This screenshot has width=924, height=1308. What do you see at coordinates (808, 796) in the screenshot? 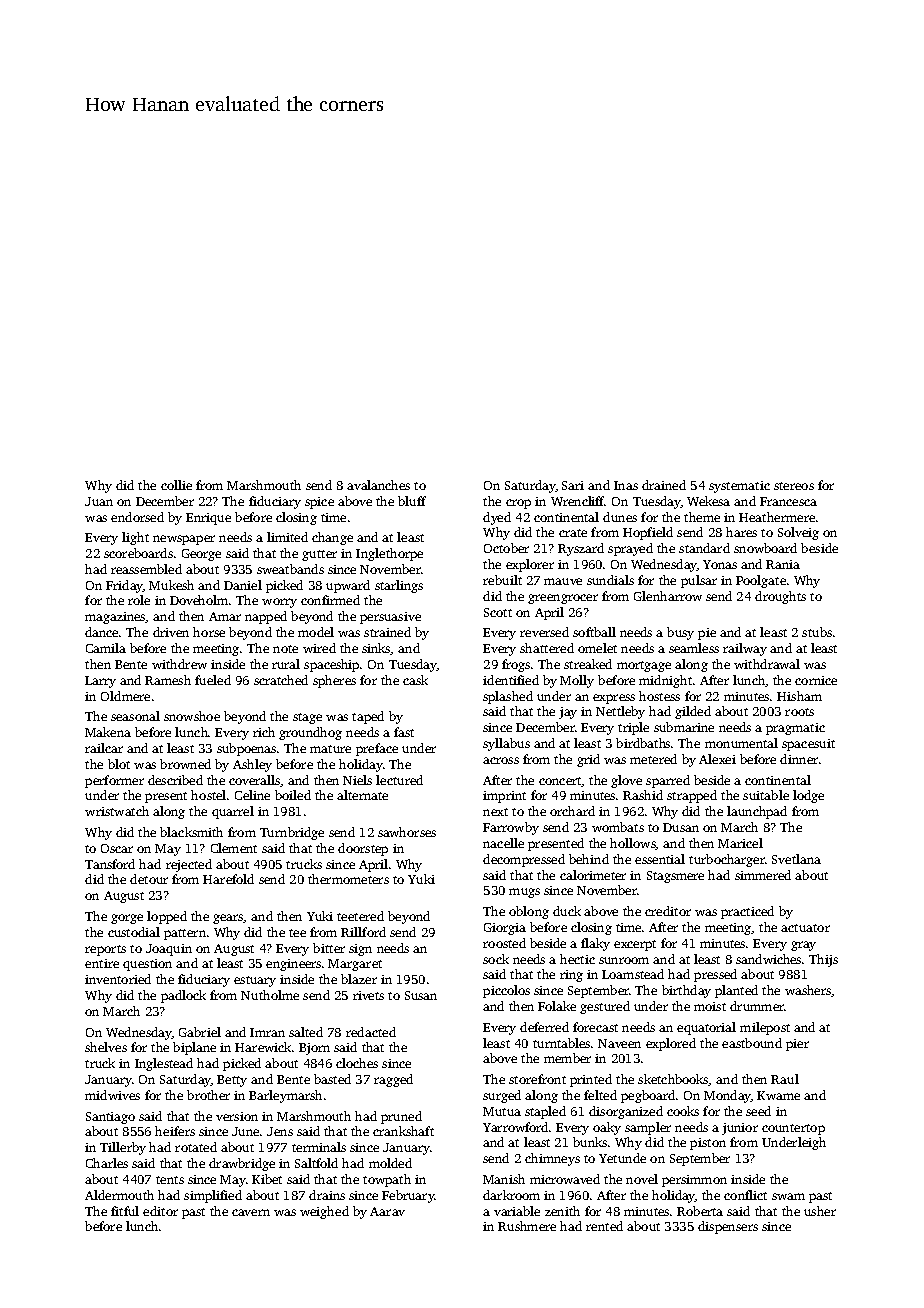
I see `lodge` at bounding box center [808, 796].
